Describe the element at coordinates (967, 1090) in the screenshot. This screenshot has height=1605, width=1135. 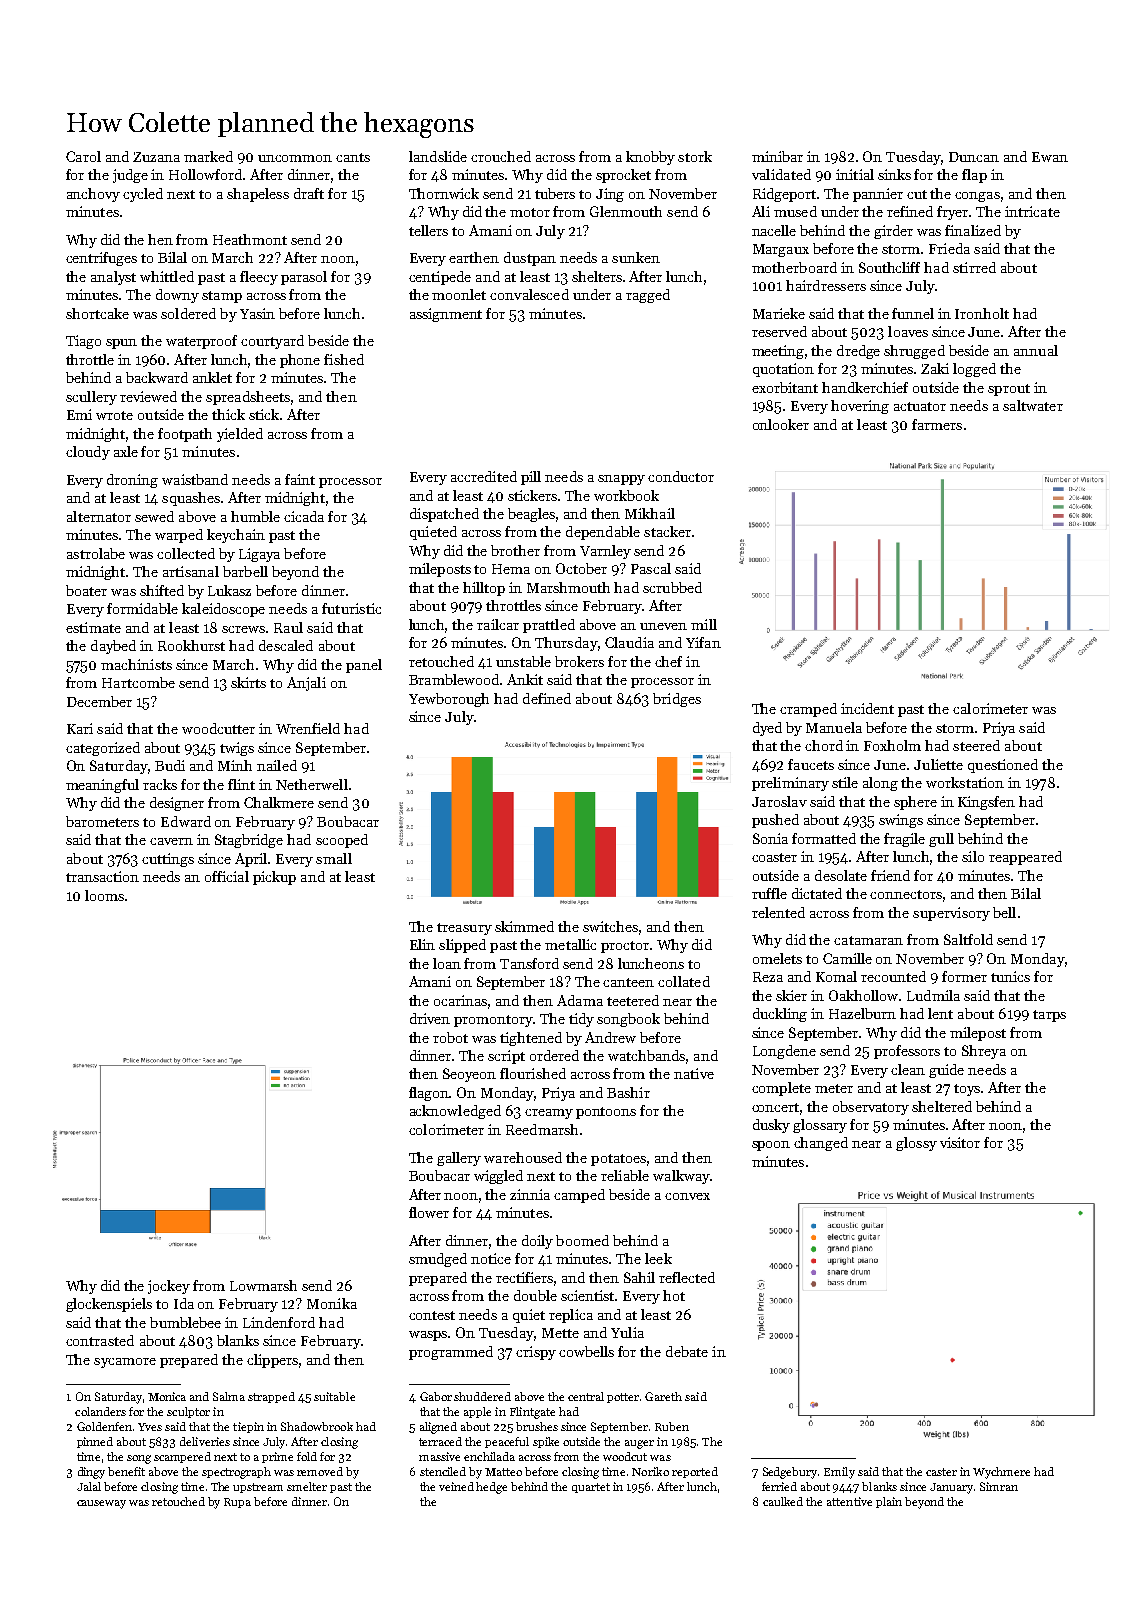
I see `toys` at that location.
